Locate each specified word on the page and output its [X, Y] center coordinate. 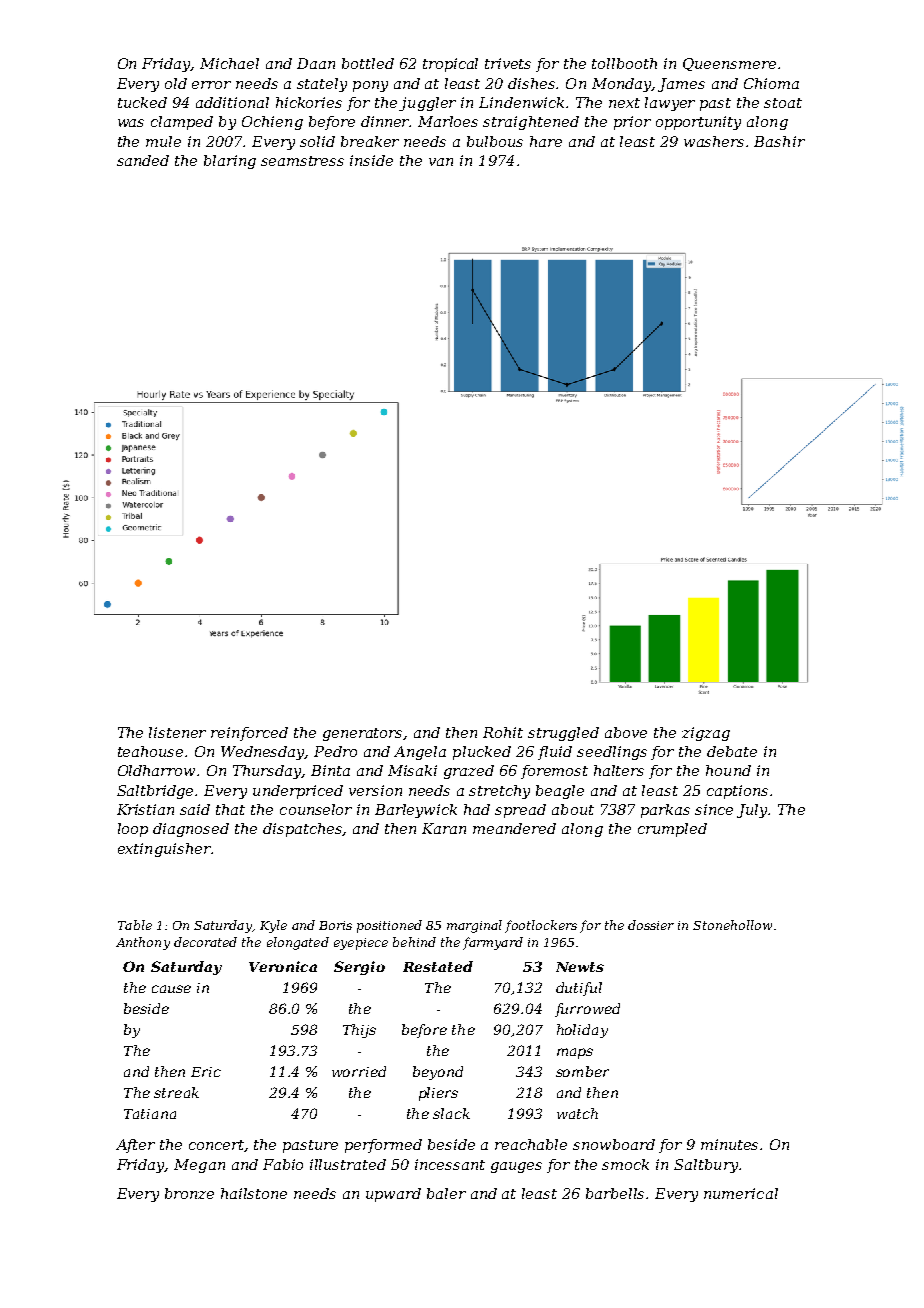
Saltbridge [155, 792]
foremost [554, 772]
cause [171, 989]
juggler [427, 104]
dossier [651, 925]
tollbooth [624, 63]
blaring [230, 162]
